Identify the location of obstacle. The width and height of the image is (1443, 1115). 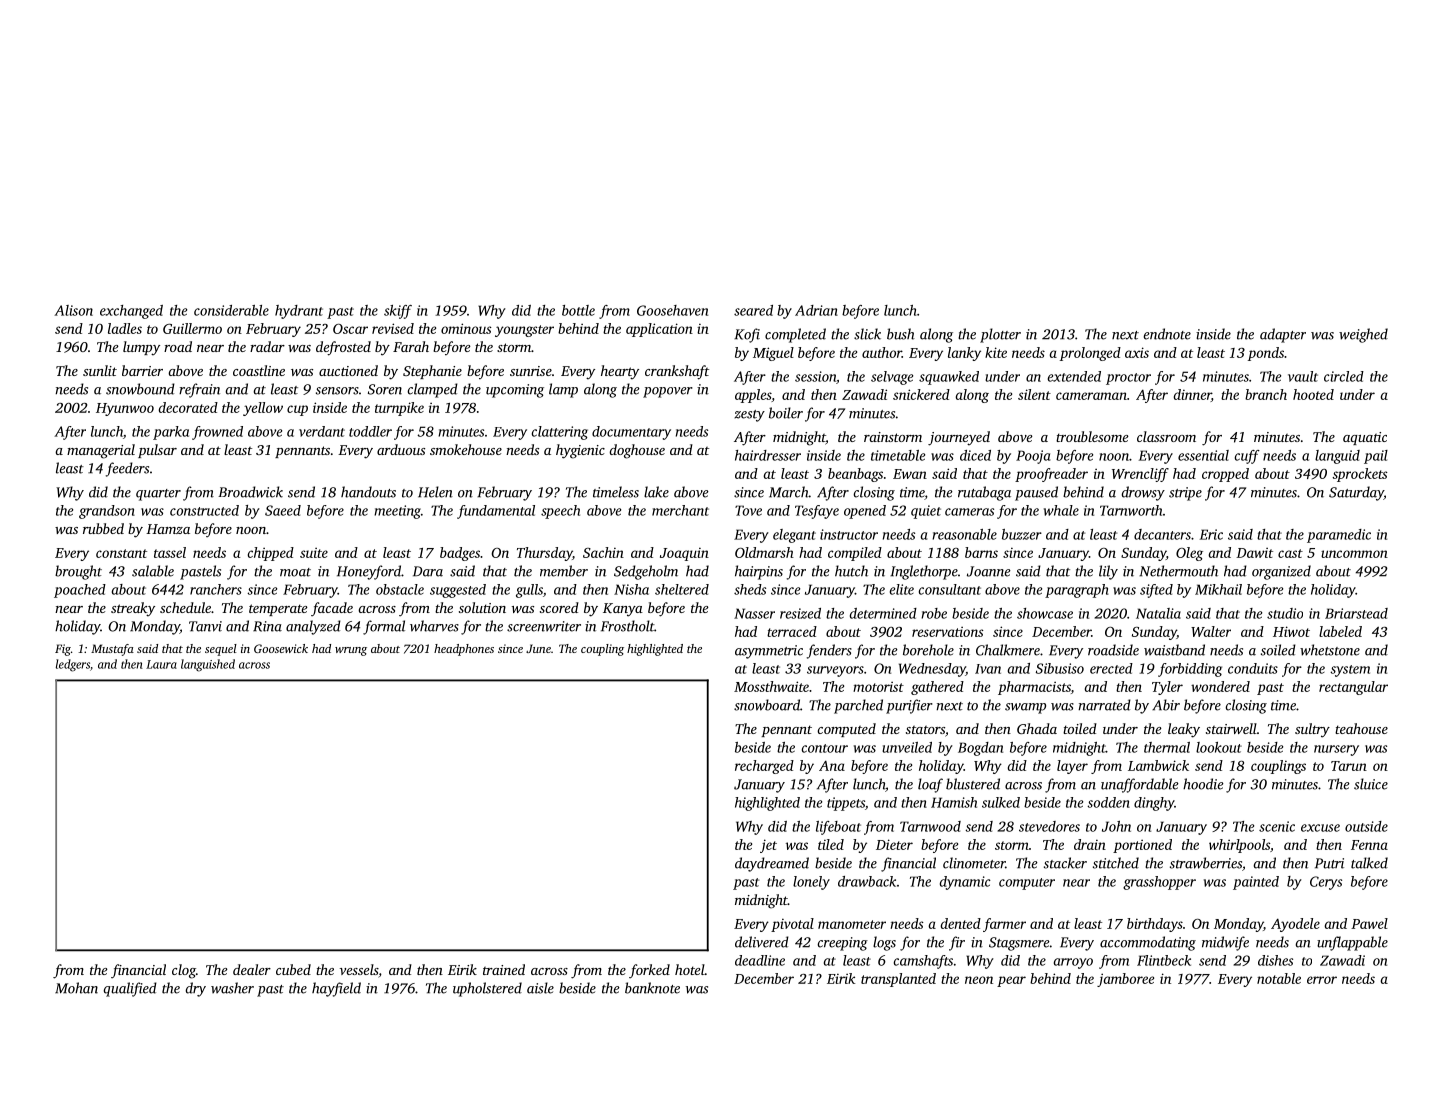
(400, 589).
